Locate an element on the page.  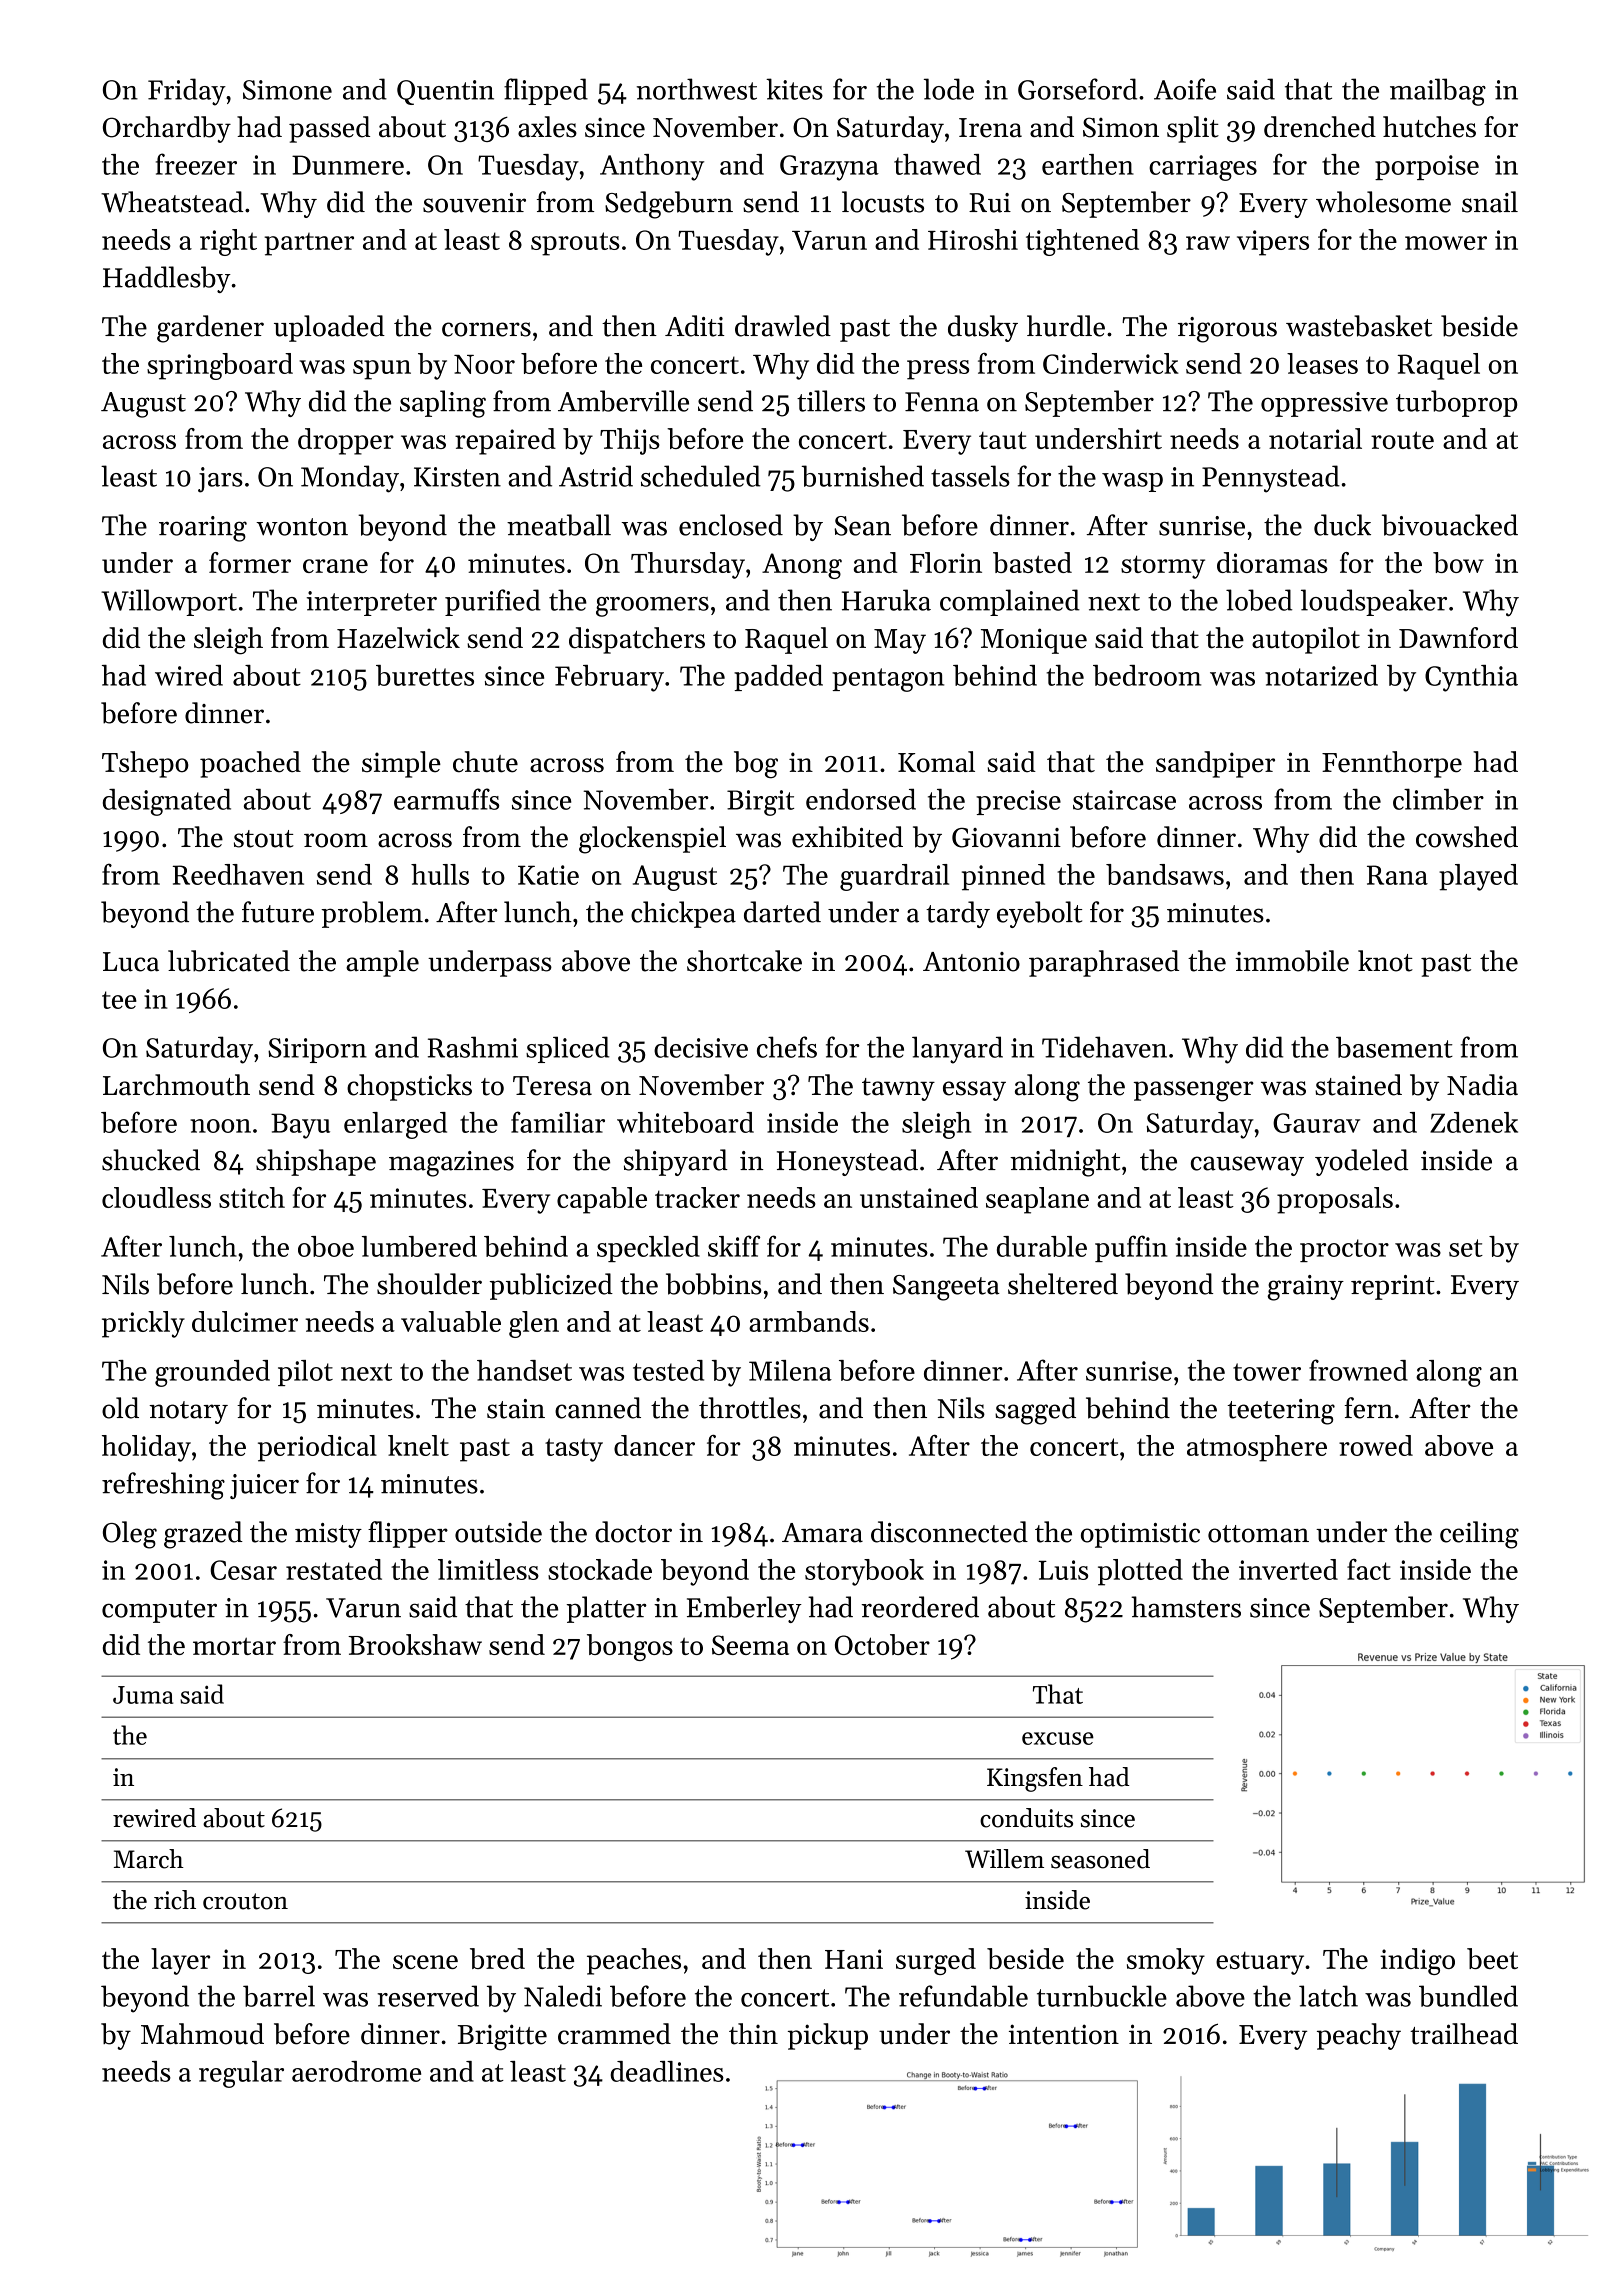
glockenspiel is located at coordinates (652, 840).
